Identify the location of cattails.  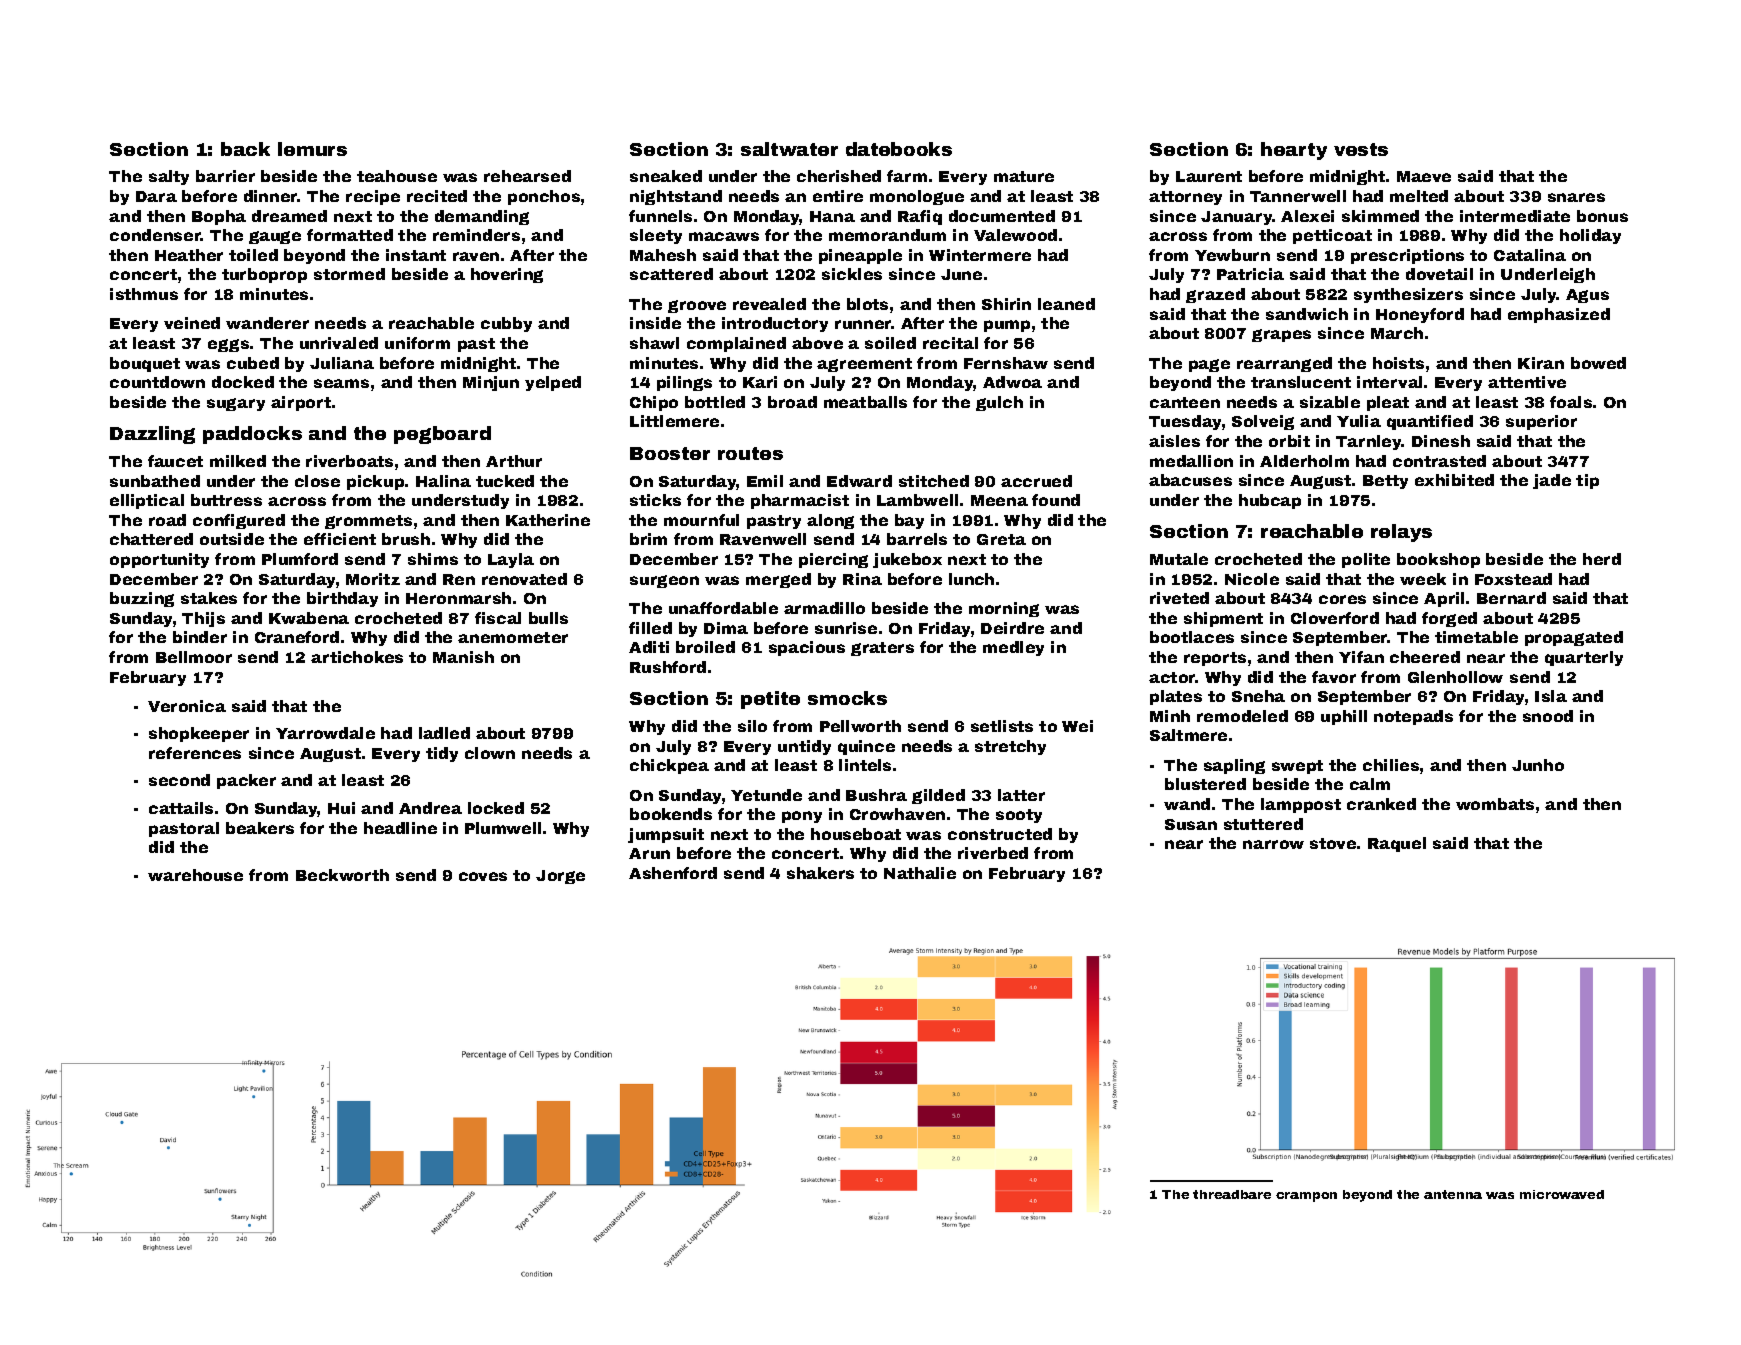
(181, 808).
